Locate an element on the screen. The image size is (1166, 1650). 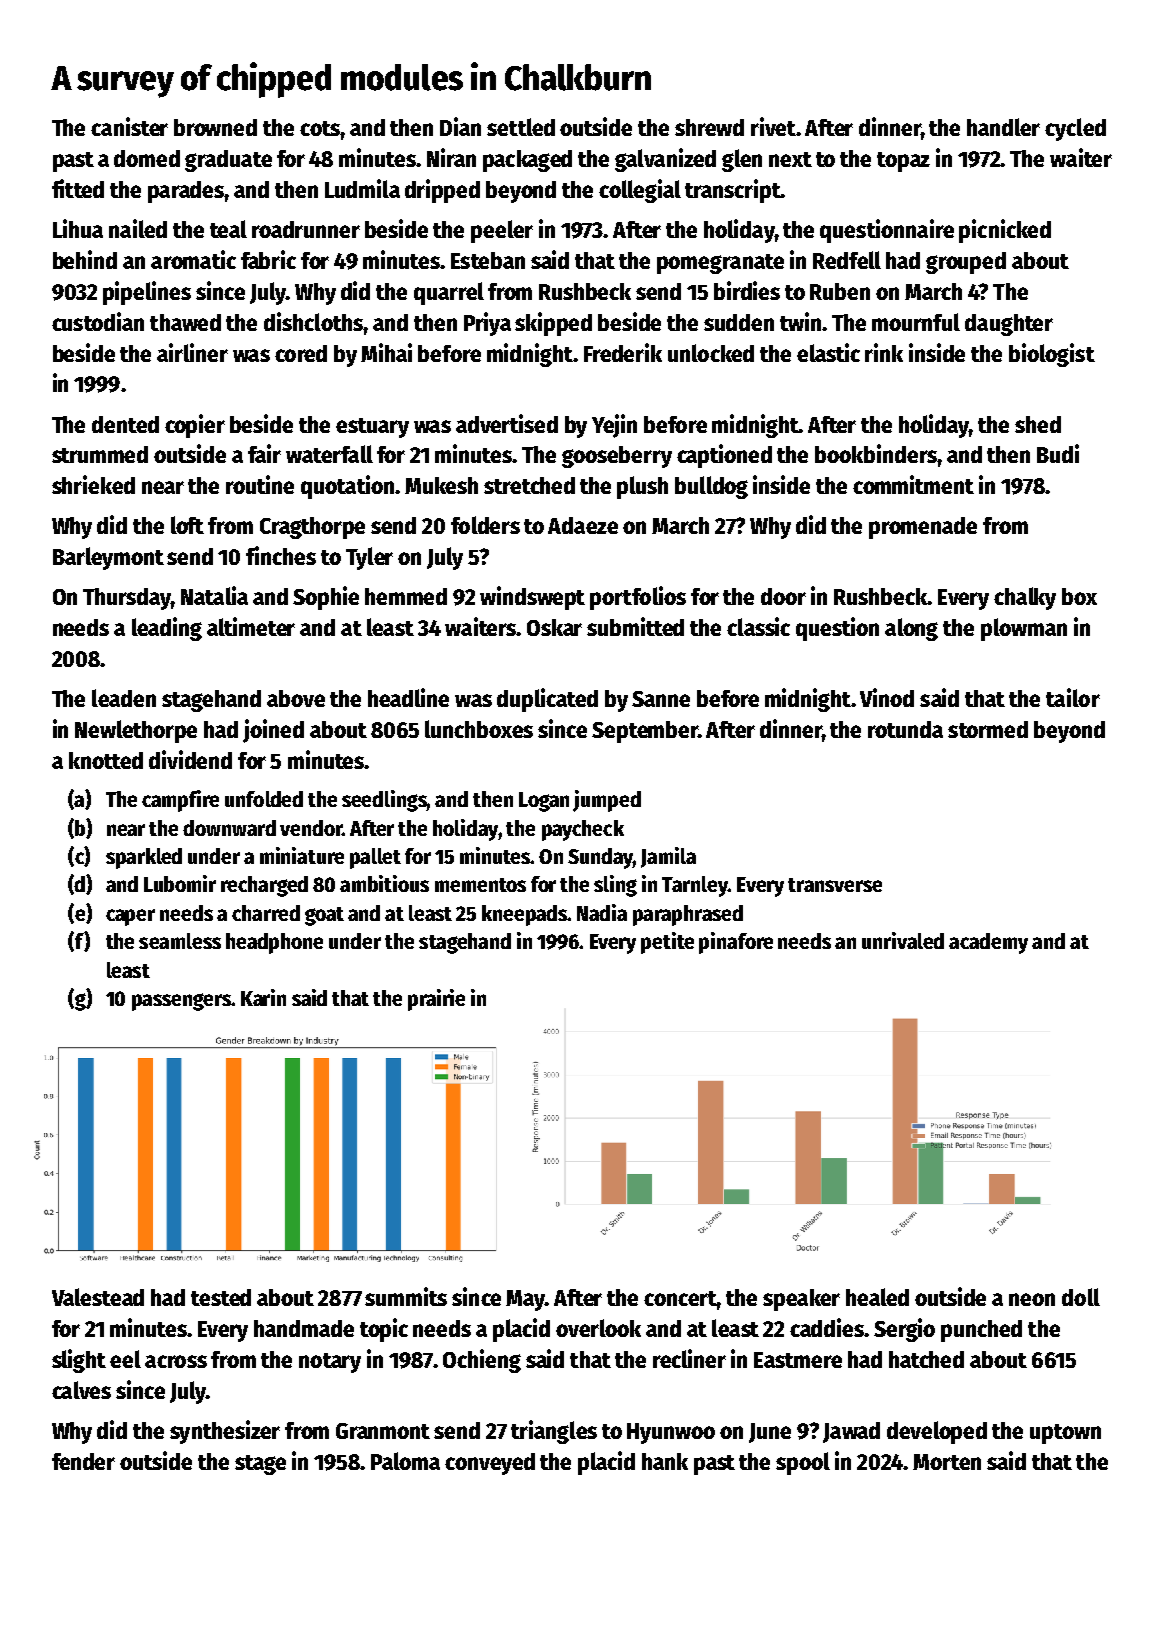
Paloma is located at coordinates (405, 1461).
